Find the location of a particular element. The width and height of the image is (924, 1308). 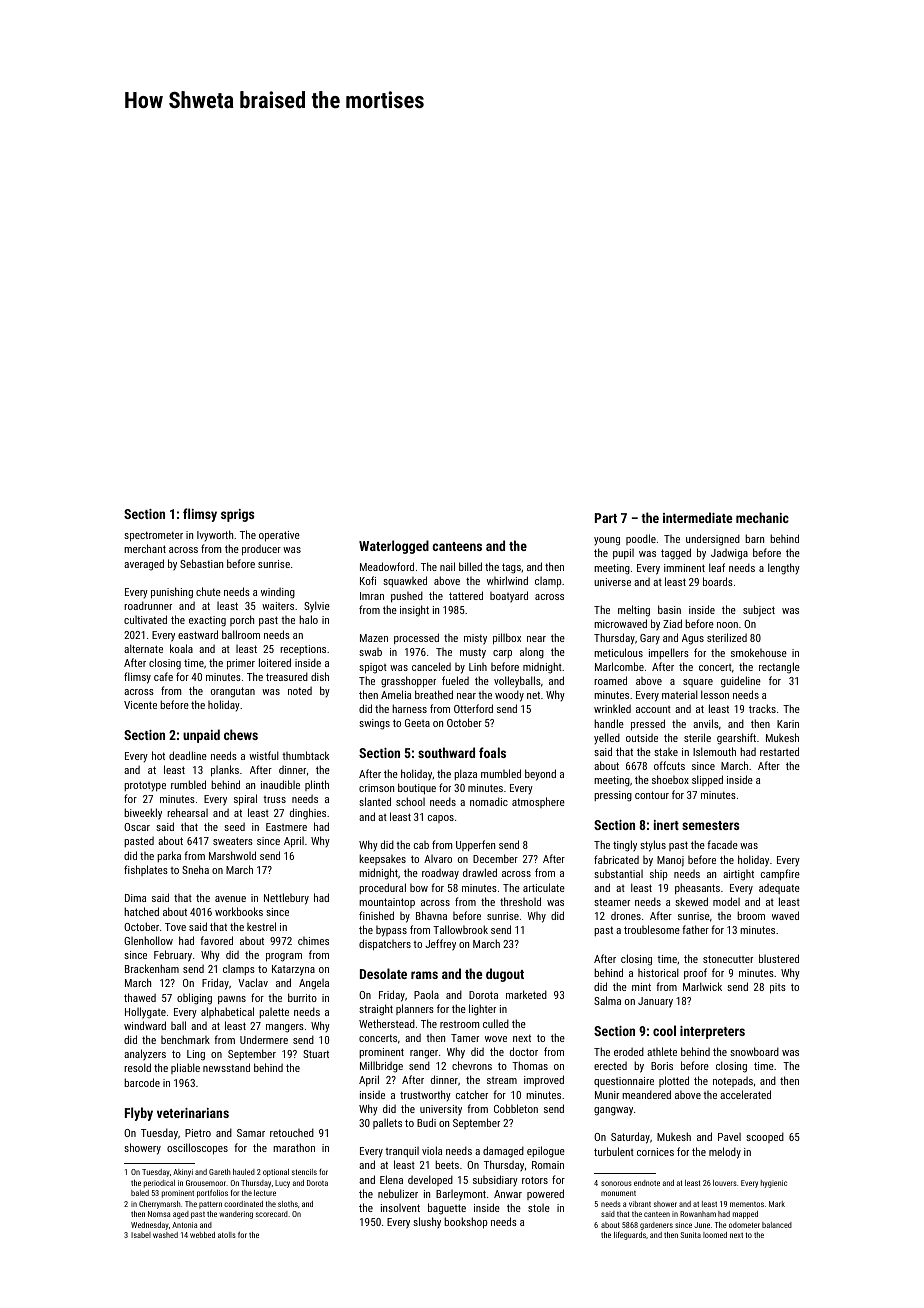

sprigs is located at coordinates (237, 515).
